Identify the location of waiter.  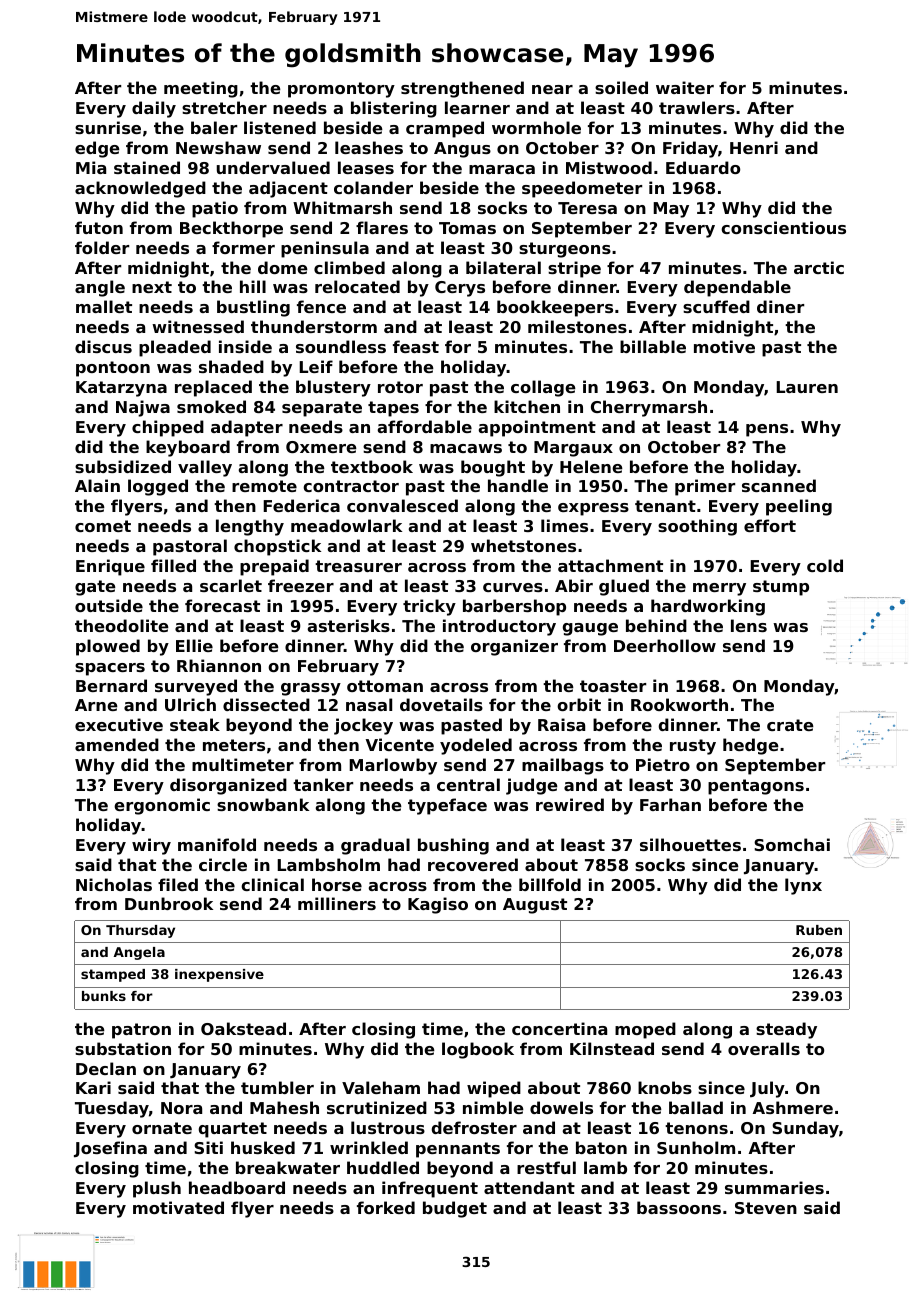
(685, 87).
